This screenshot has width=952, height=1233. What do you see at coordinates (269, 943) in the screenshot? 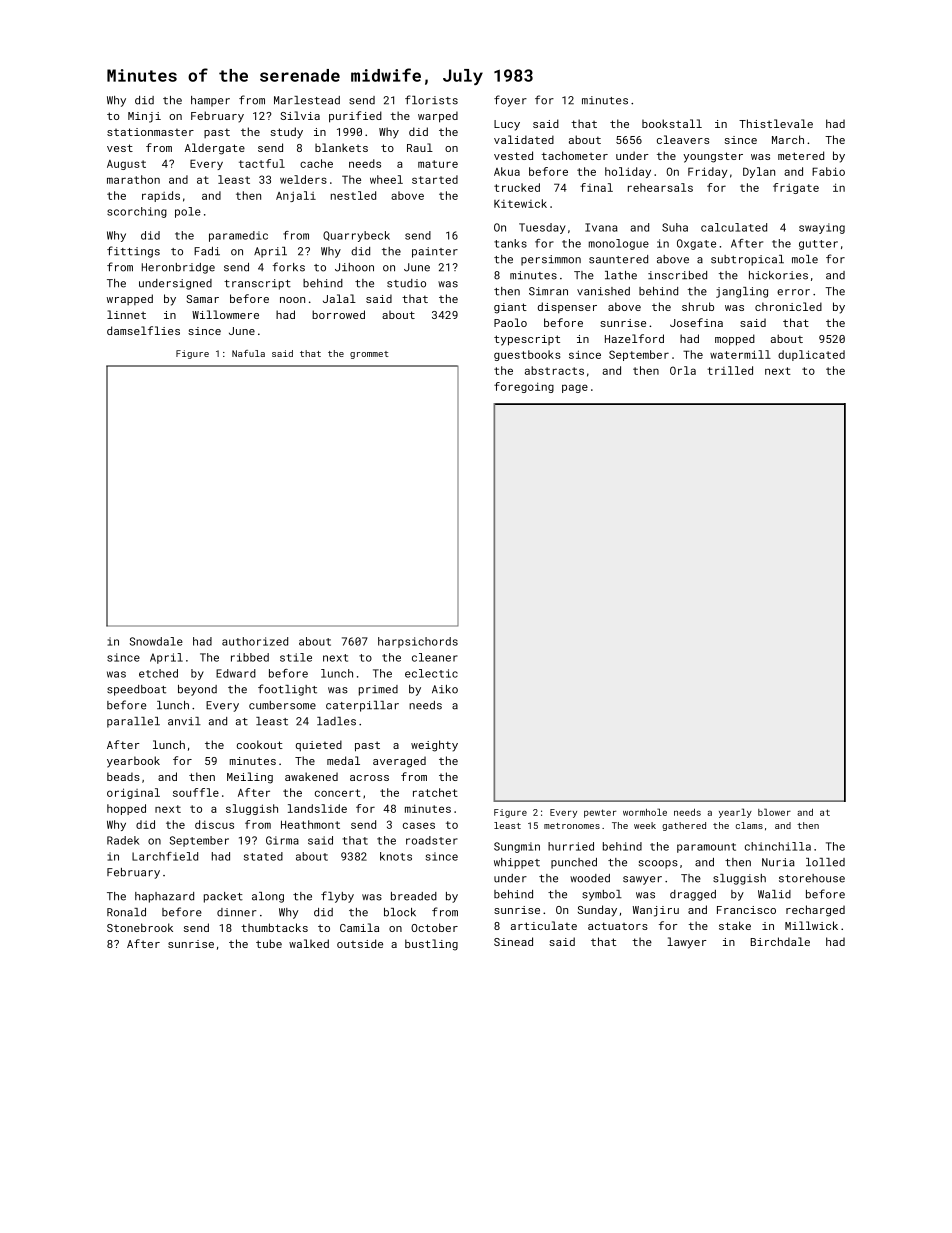
I see `tube` at bounding box center [269, 943].
